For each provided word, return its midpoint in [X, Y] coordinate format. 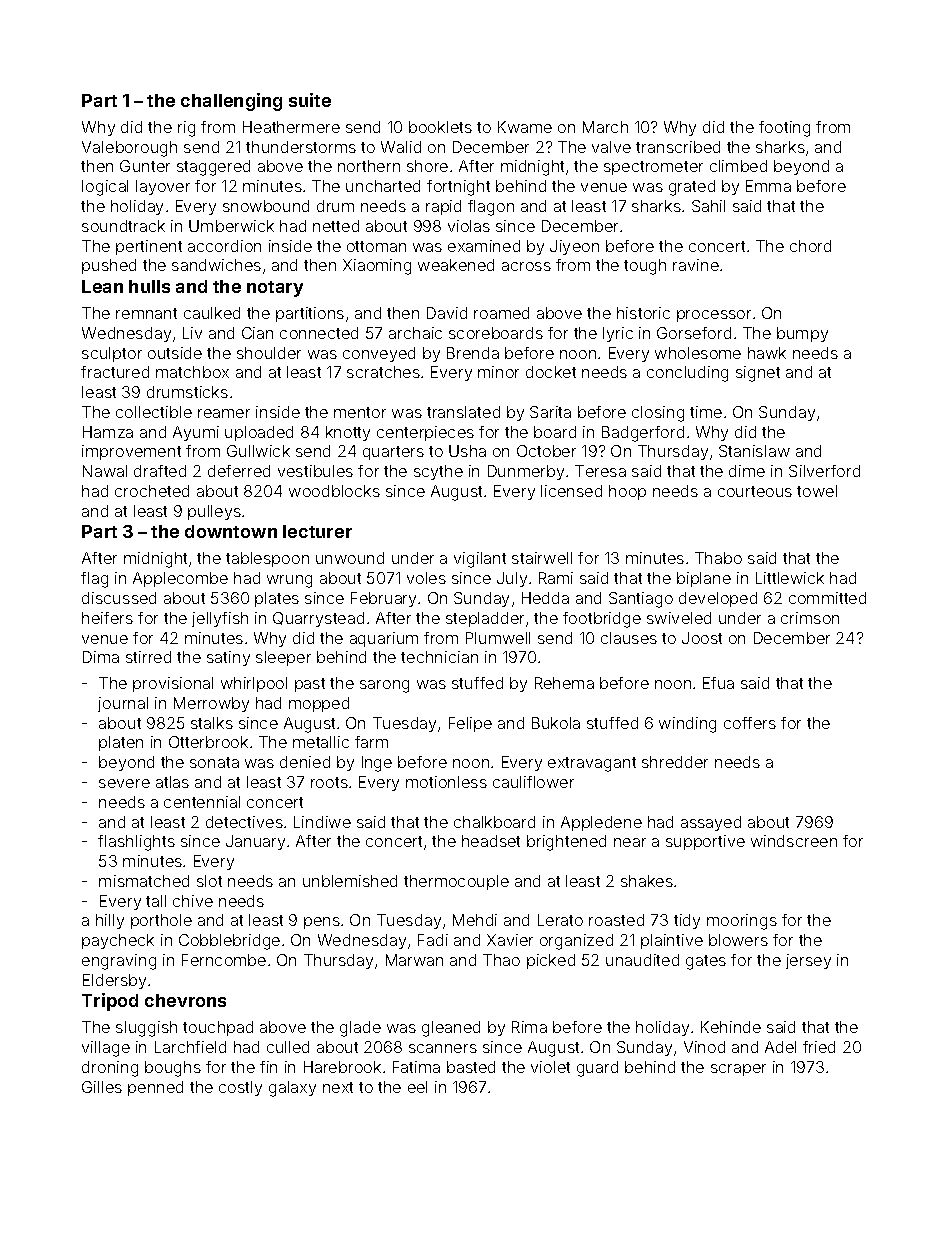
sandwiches [216, 265]
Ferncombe [224, 960]
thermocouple [456, 882]
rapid [443, 207]
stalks [212, 723]
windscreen [794, 841]
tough [645, 267]
